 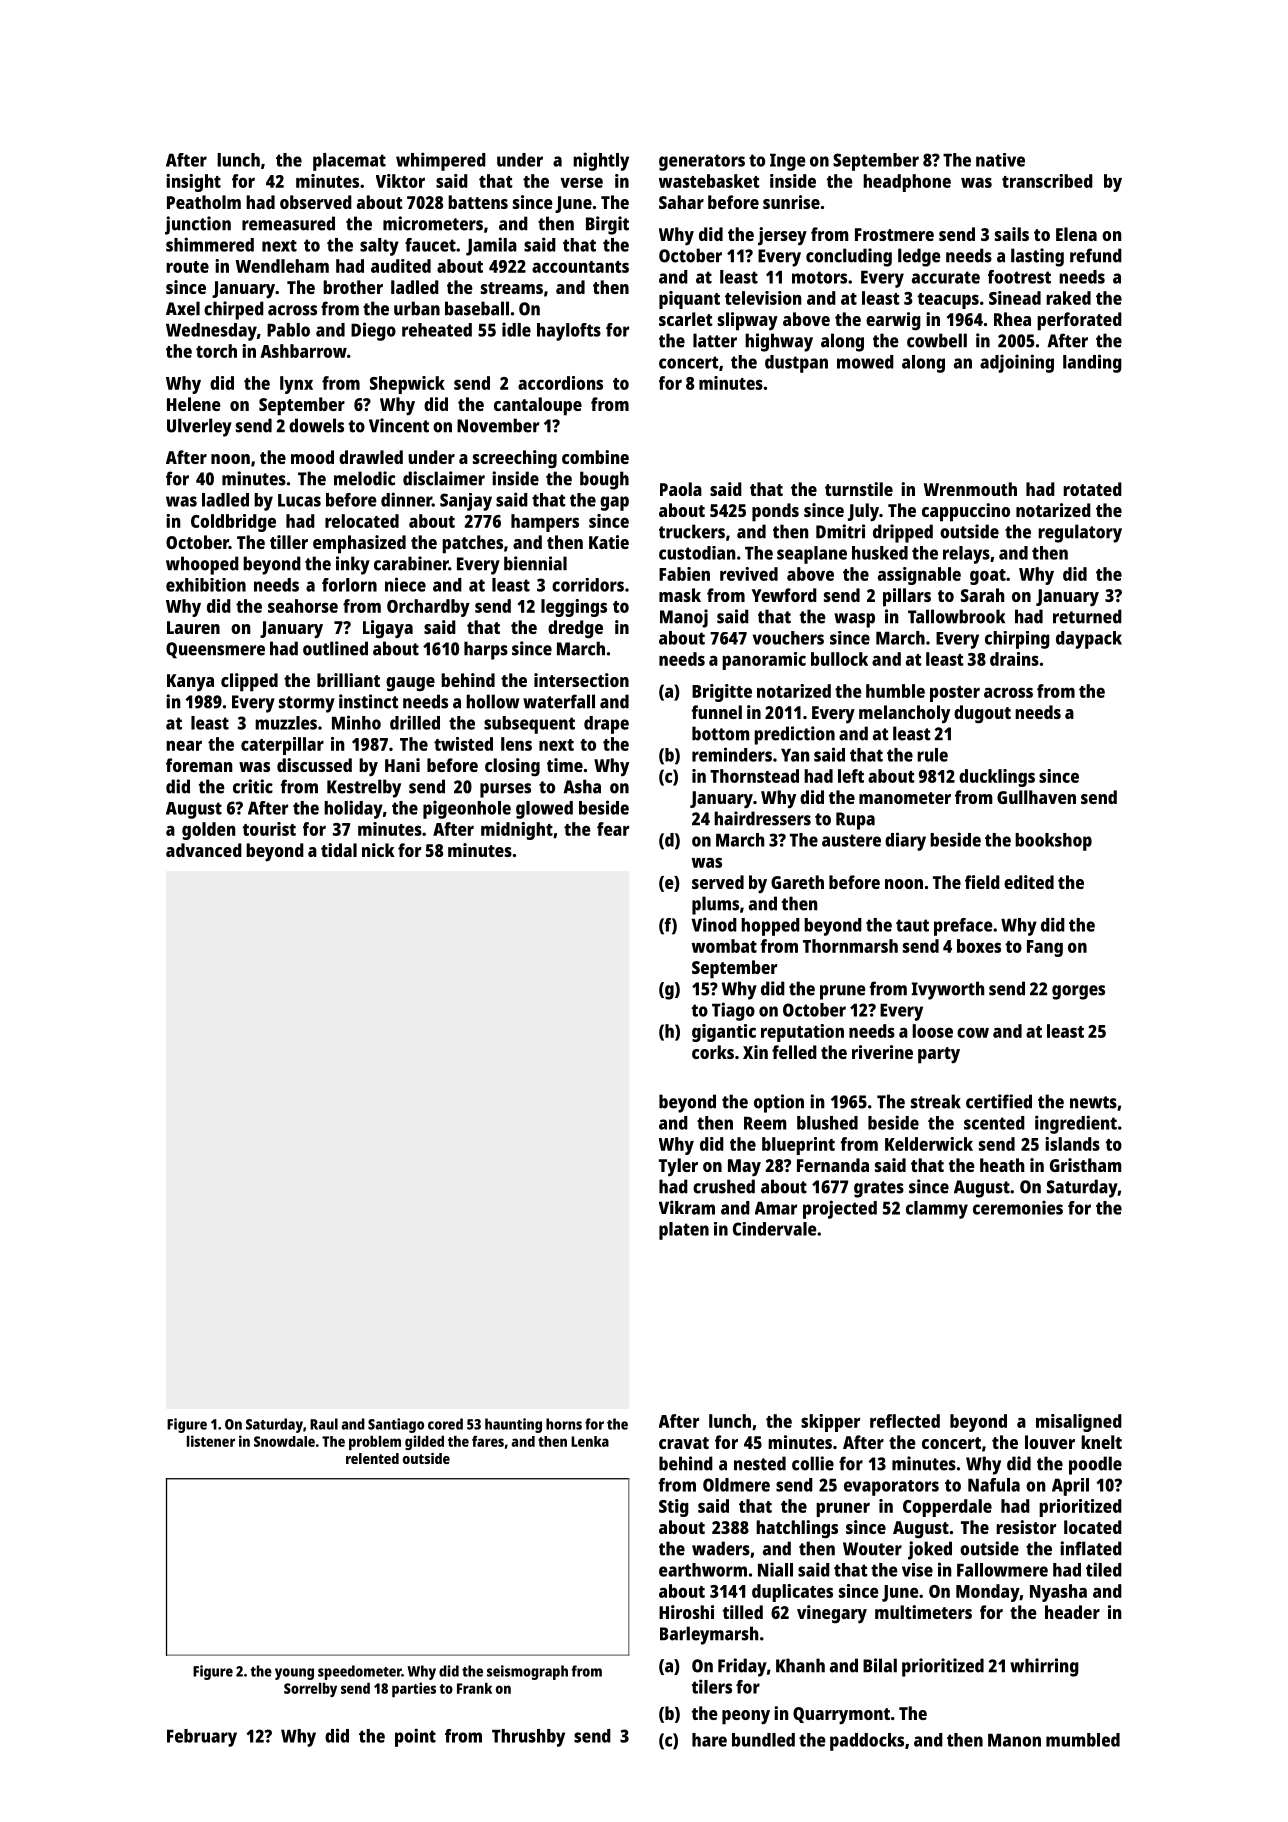 I want to click on February, so click(x=202, y=1738).
